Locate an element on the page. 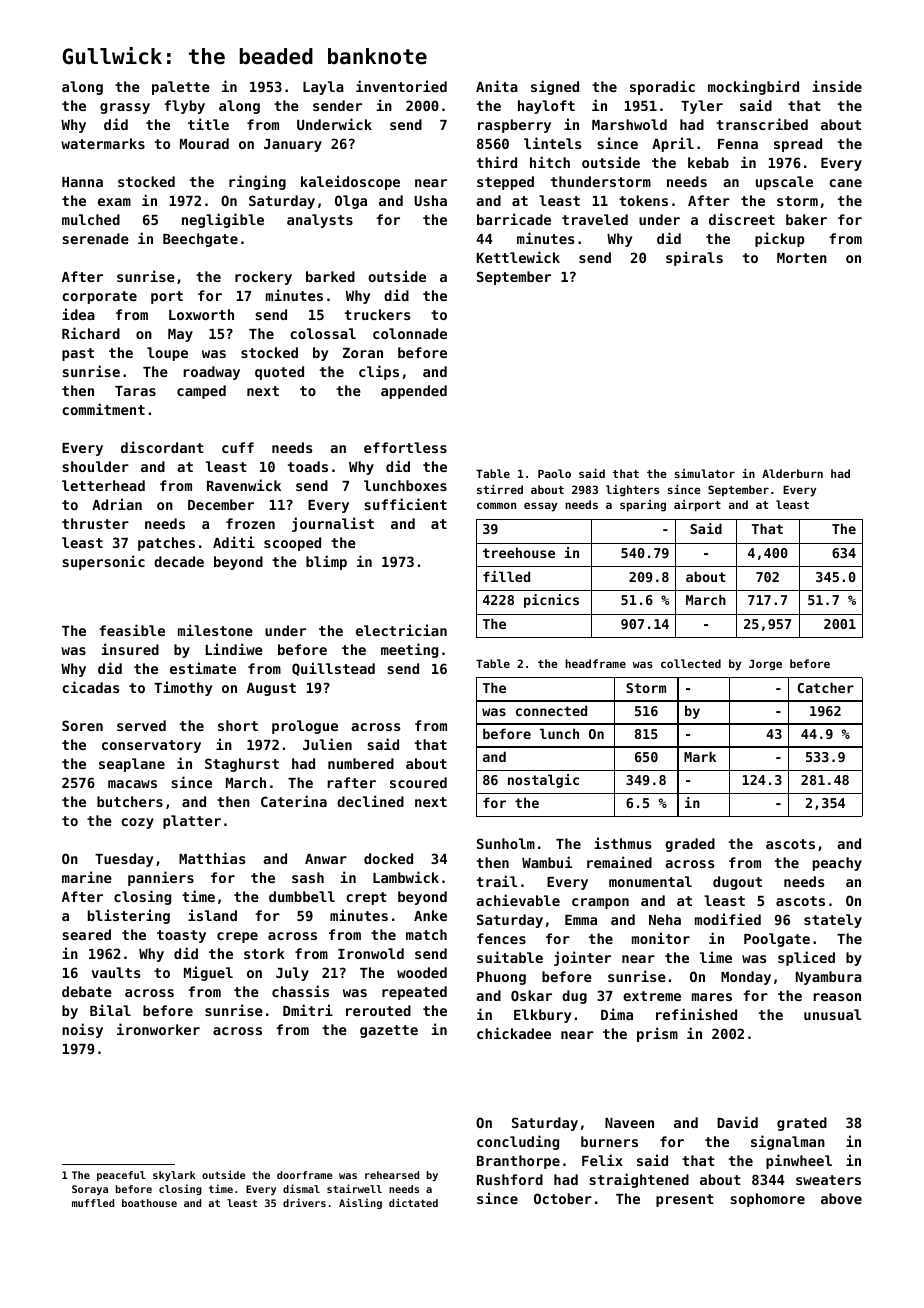 The height and width of the document is (1308, 924). headframe is located at coordinates (595, 663).
